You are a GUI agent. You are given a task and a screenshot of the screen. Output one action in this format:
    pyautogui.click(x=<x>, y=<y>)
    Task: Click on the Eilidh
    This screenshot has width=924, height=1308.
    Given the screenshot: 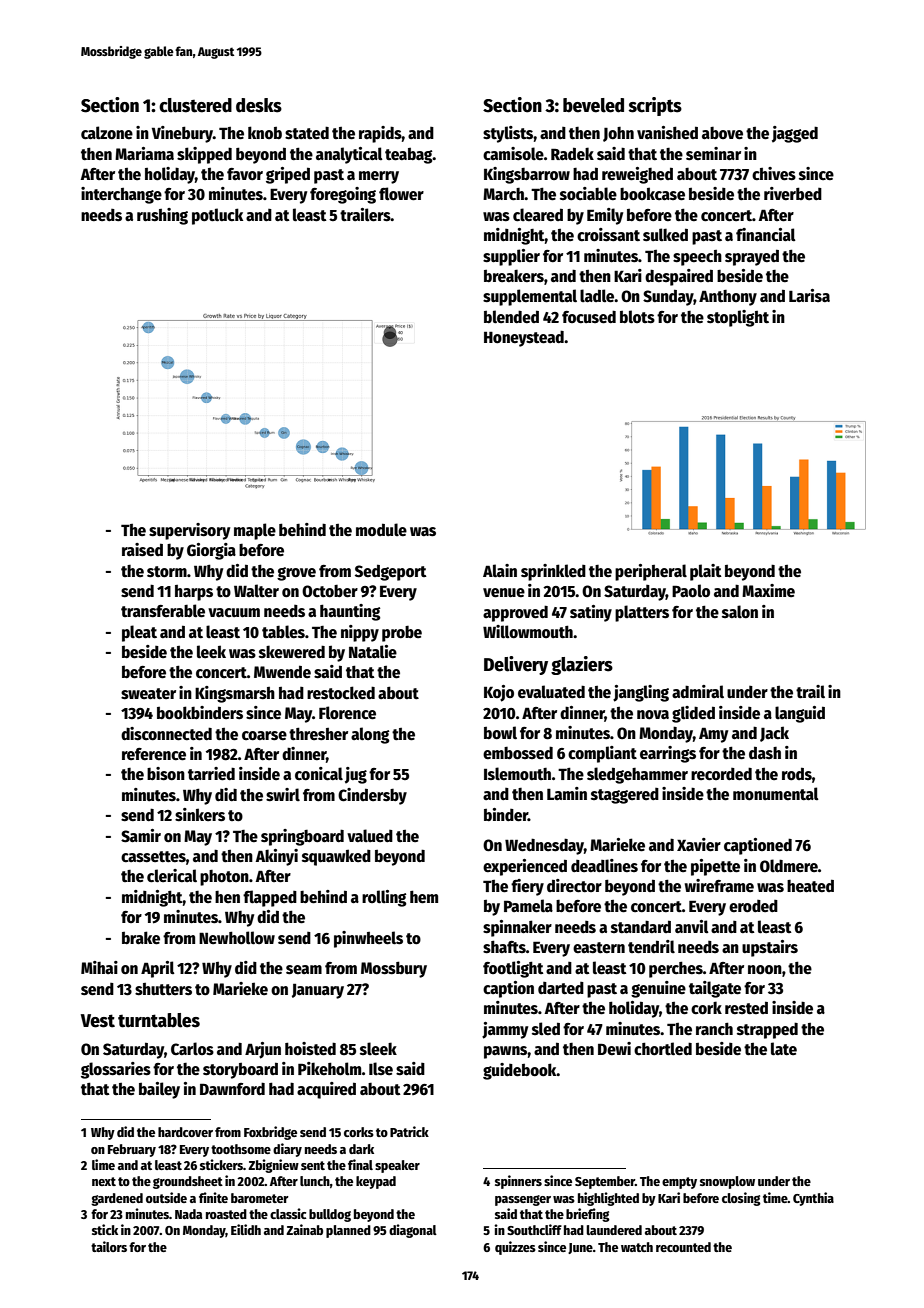 What is the action you would take?
    pyautogui.click(x=246, y=1229)
